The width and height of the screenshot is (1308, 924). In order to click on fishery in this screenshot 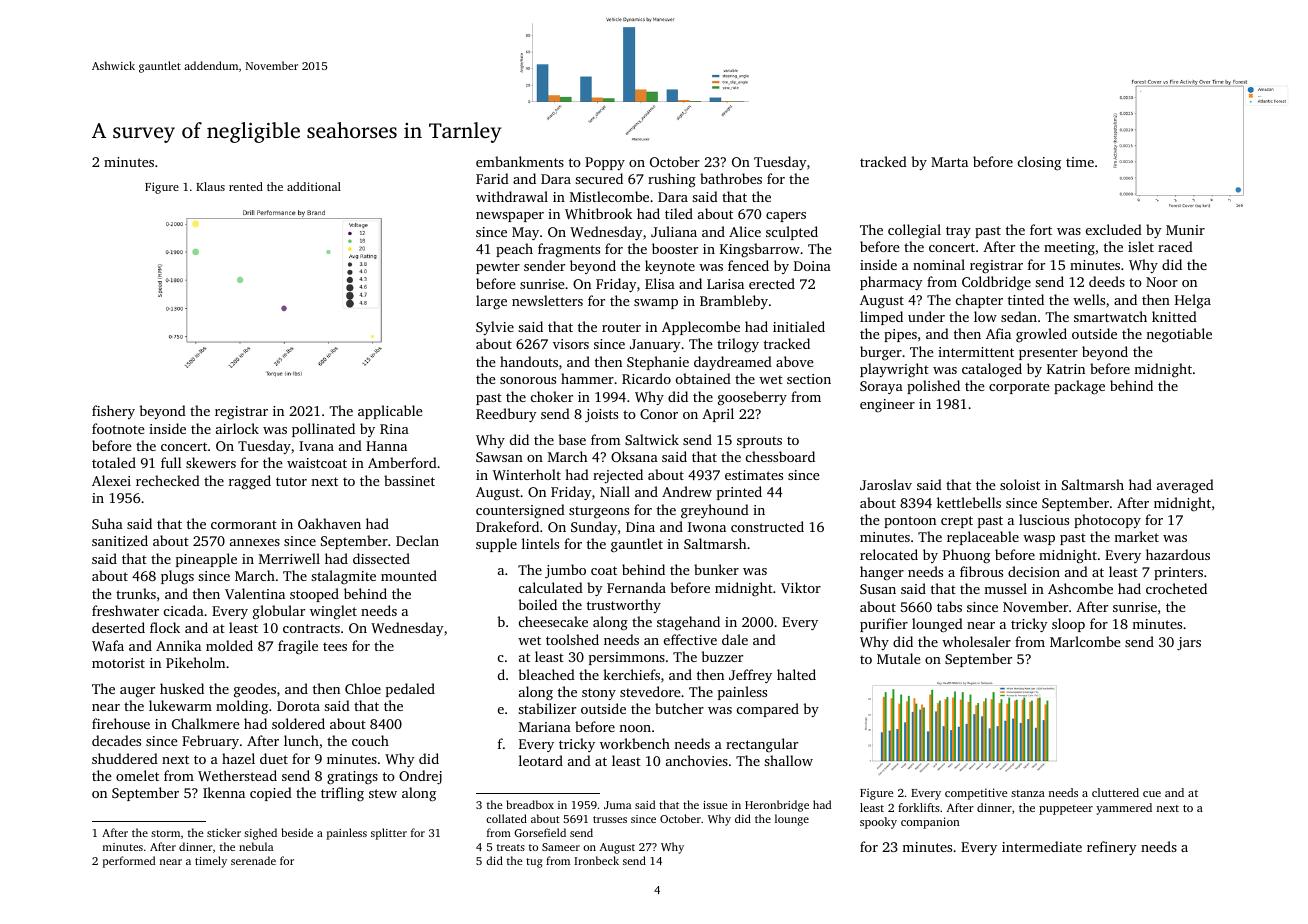, I will do `click(113, 412)`.
